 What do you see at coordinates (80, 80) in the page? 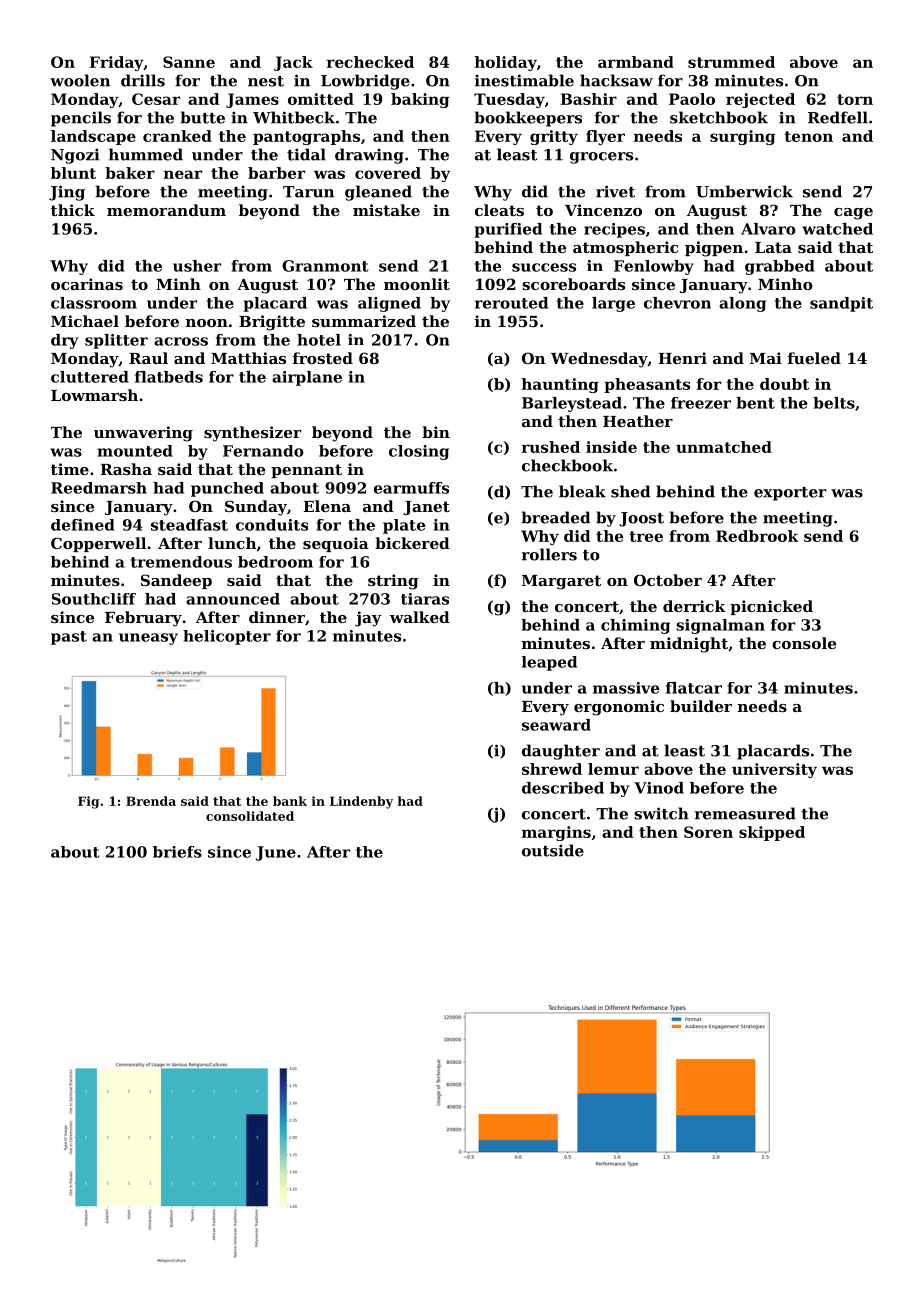
I see `woolen` at bounding box center [80, 80].
